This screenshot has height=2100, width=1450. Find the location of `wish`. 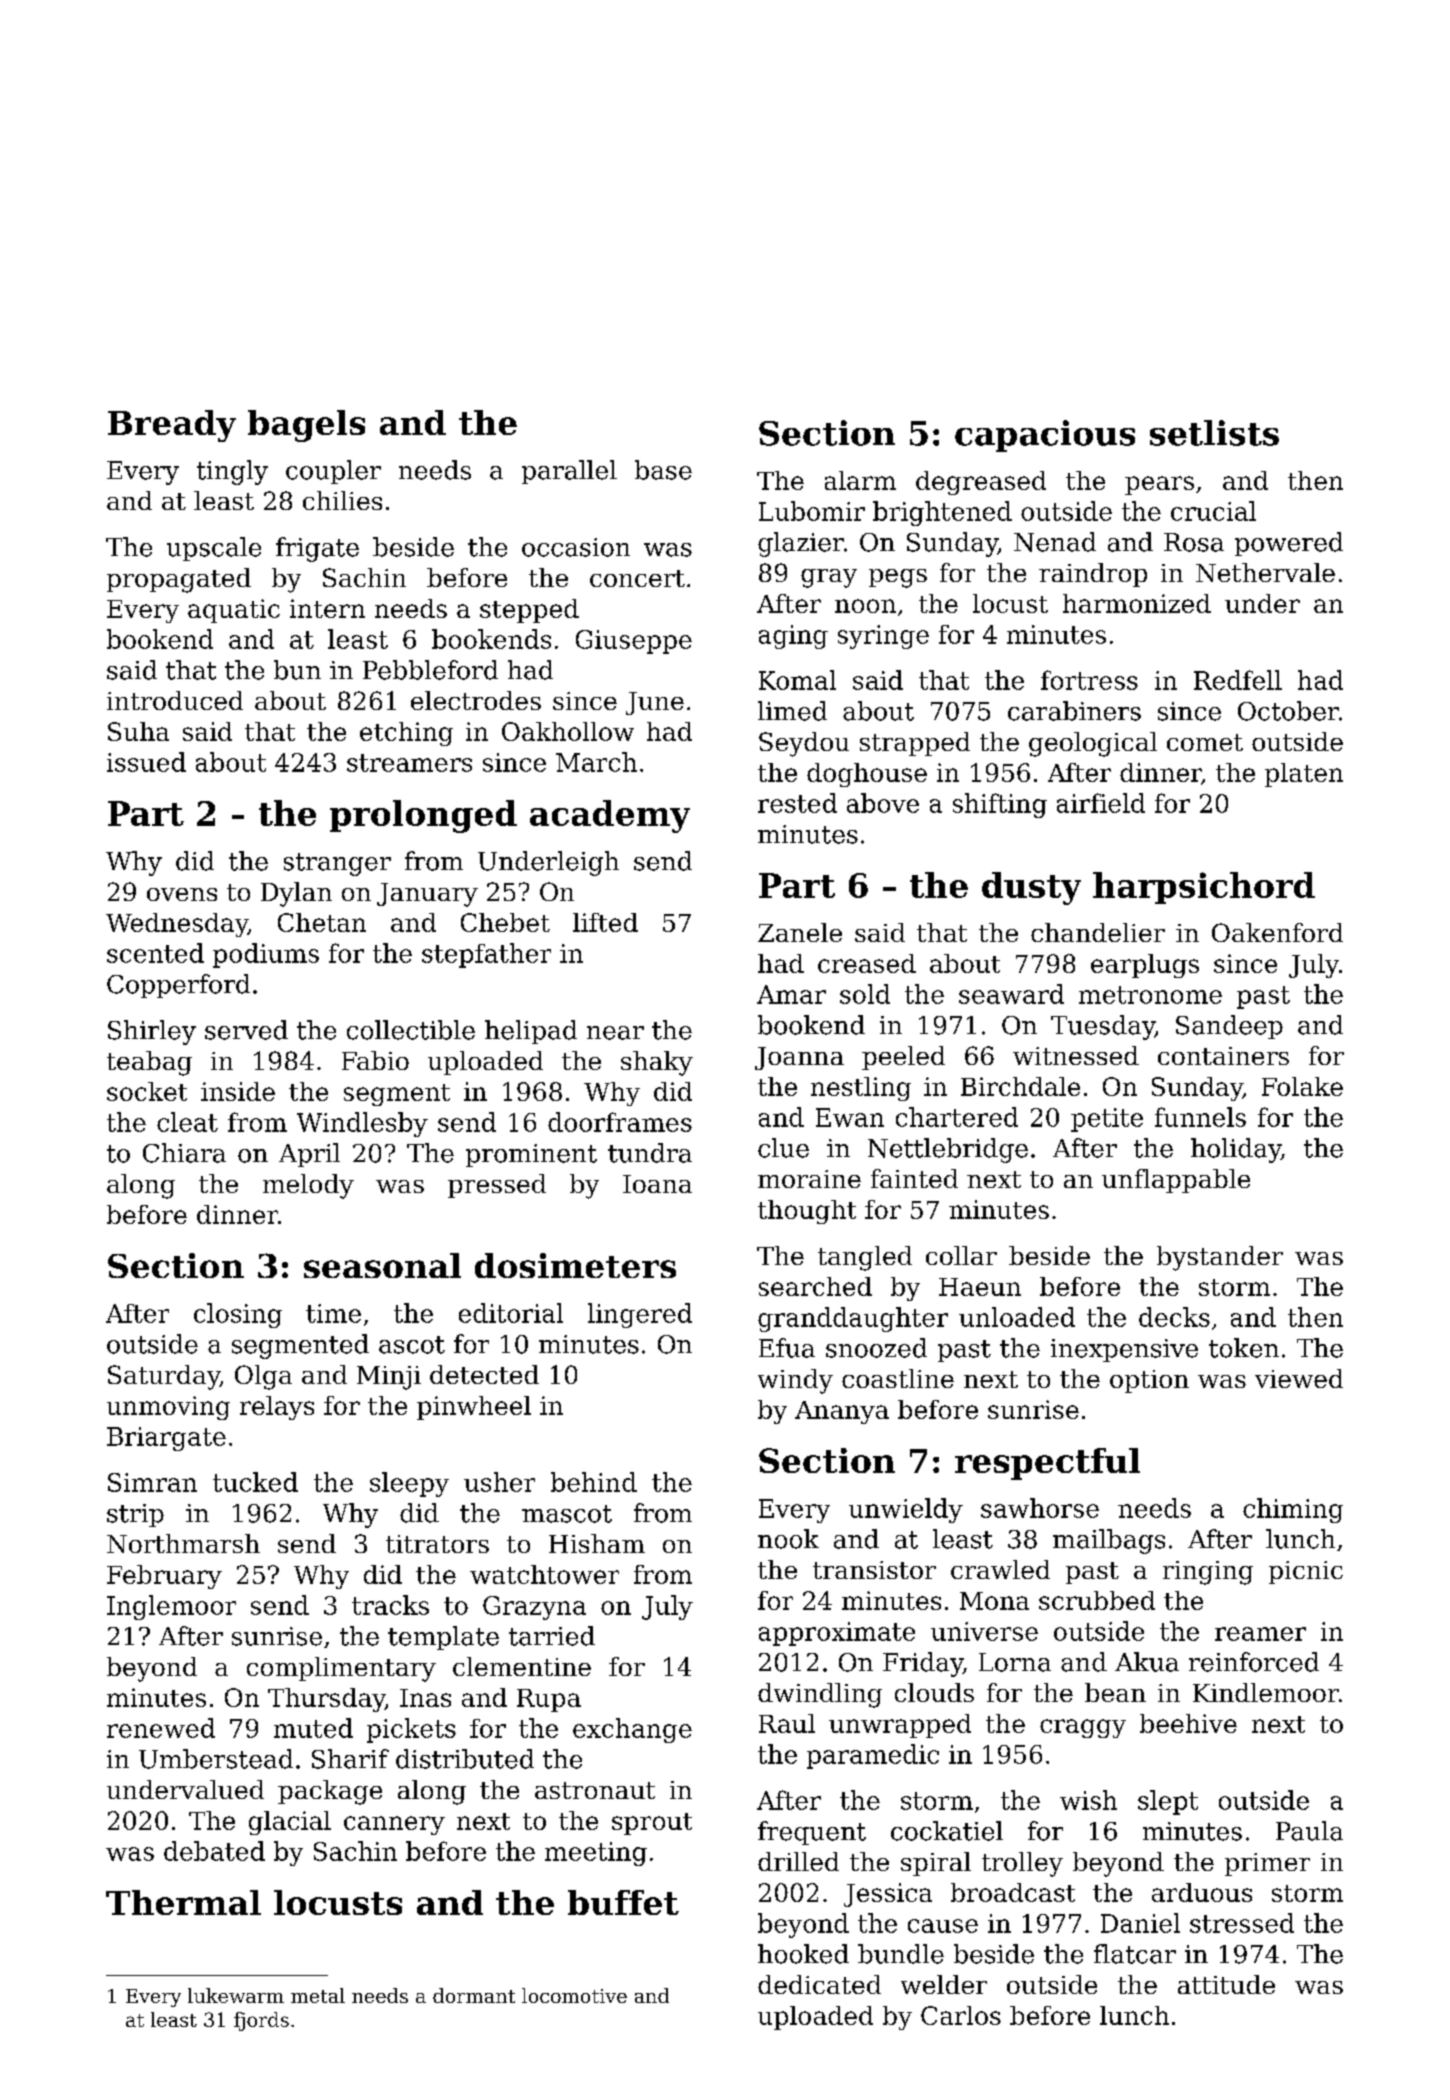

wish is located at coordinates (1088, 1800).
